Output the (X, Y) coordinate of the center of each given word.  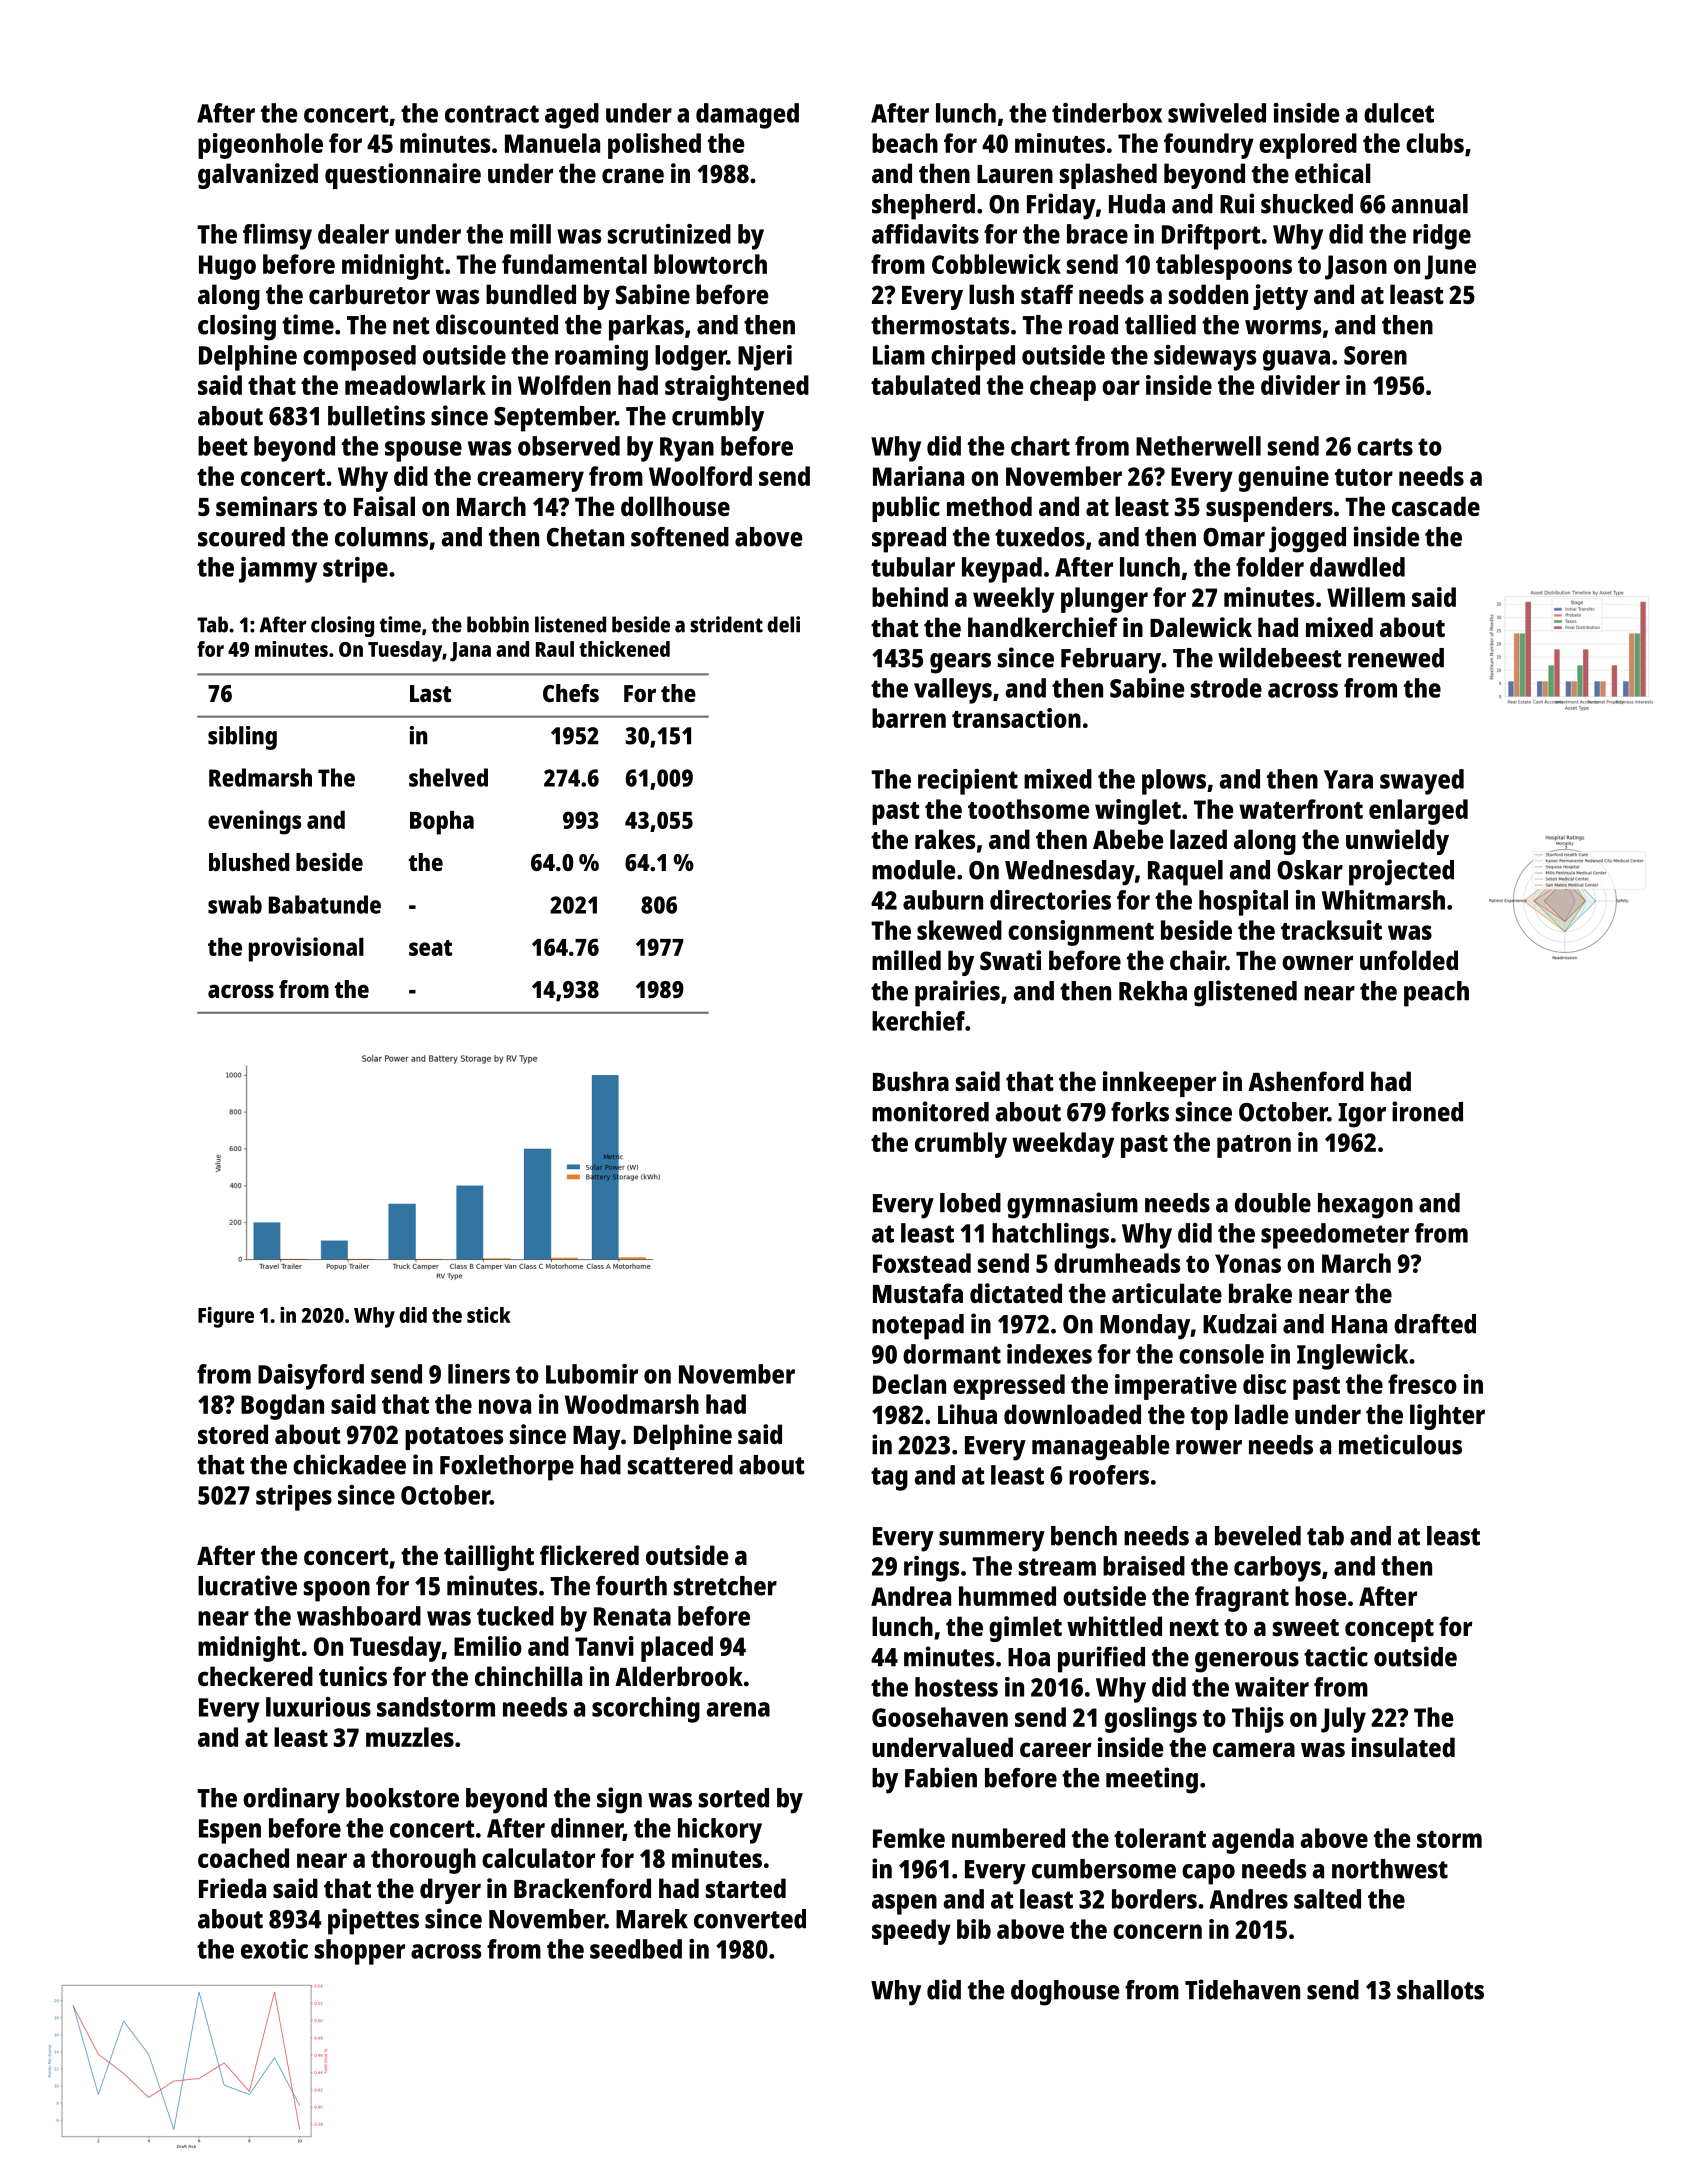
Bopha (442, 823)
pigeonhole (260, 146)
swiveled (1217, 113)
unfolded (1409, 960)
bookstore (402, 1798)
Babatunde (325, 904)
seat (430, 948)
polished (654, 146)
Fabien (941, 1777)
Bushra (911, 1081)
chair (1198, 960)
